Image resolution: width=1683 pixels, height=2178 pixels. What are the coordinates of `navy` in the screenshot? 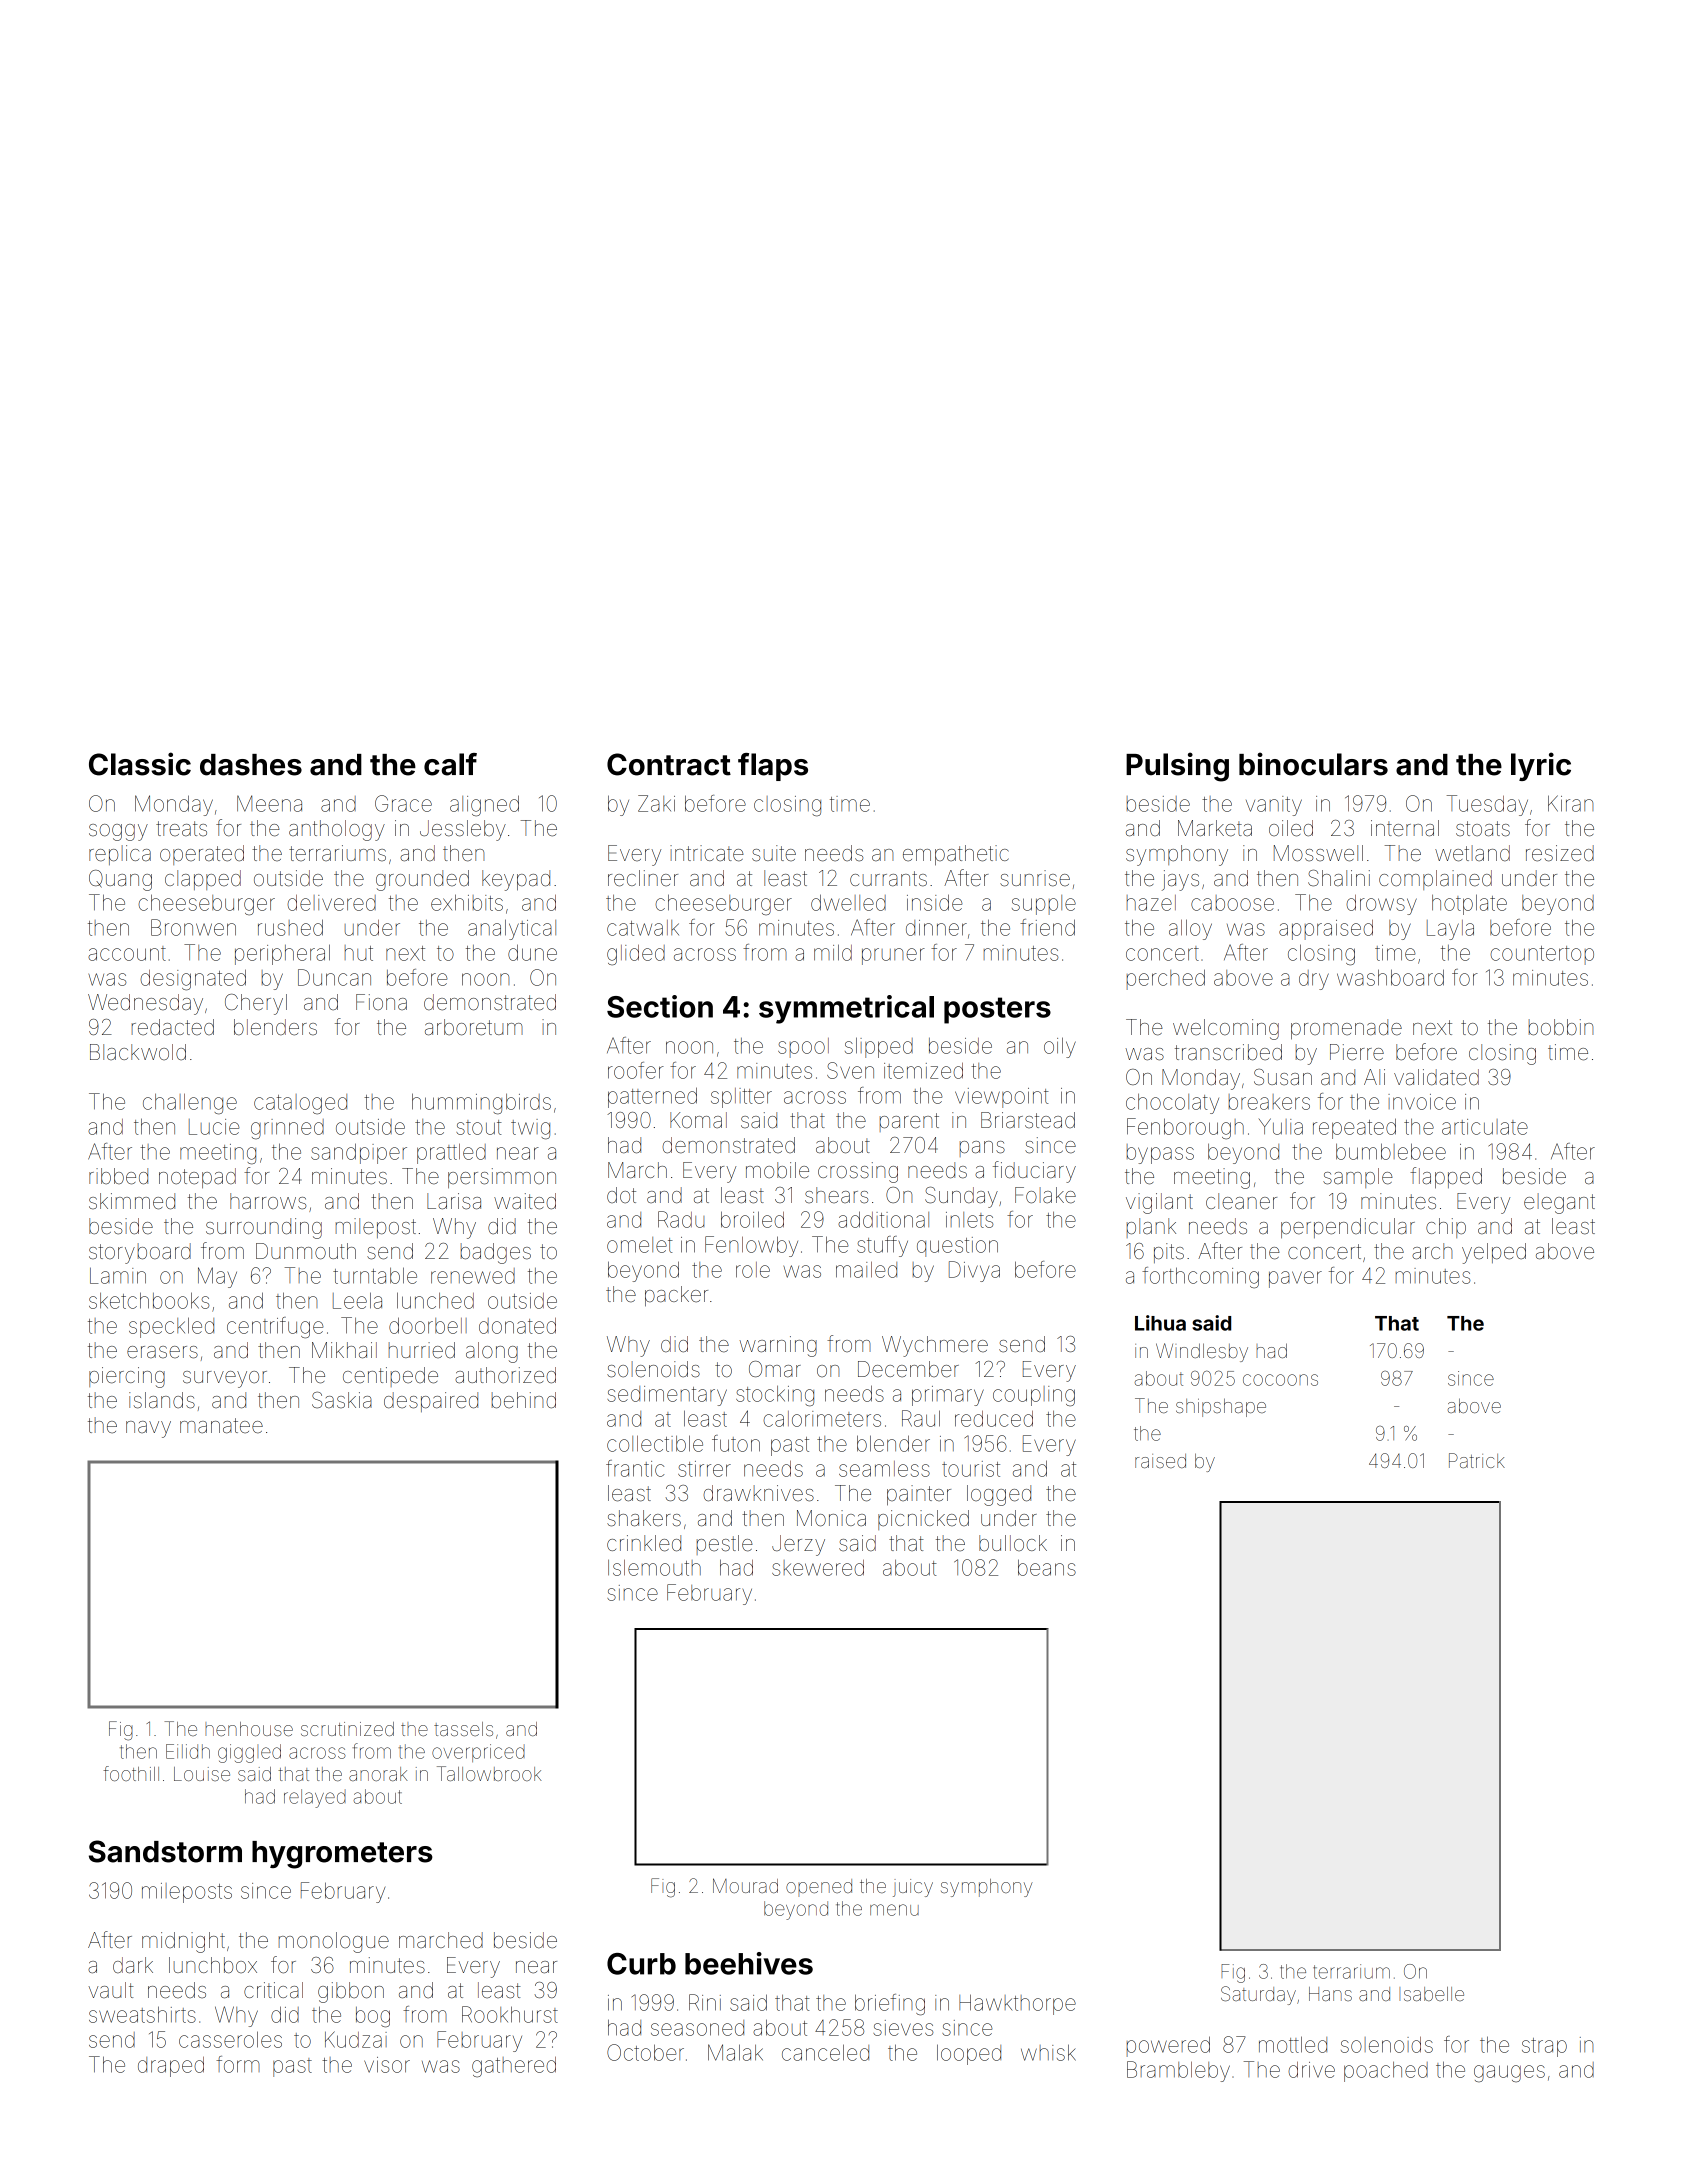 It's located at (148, 1429).
